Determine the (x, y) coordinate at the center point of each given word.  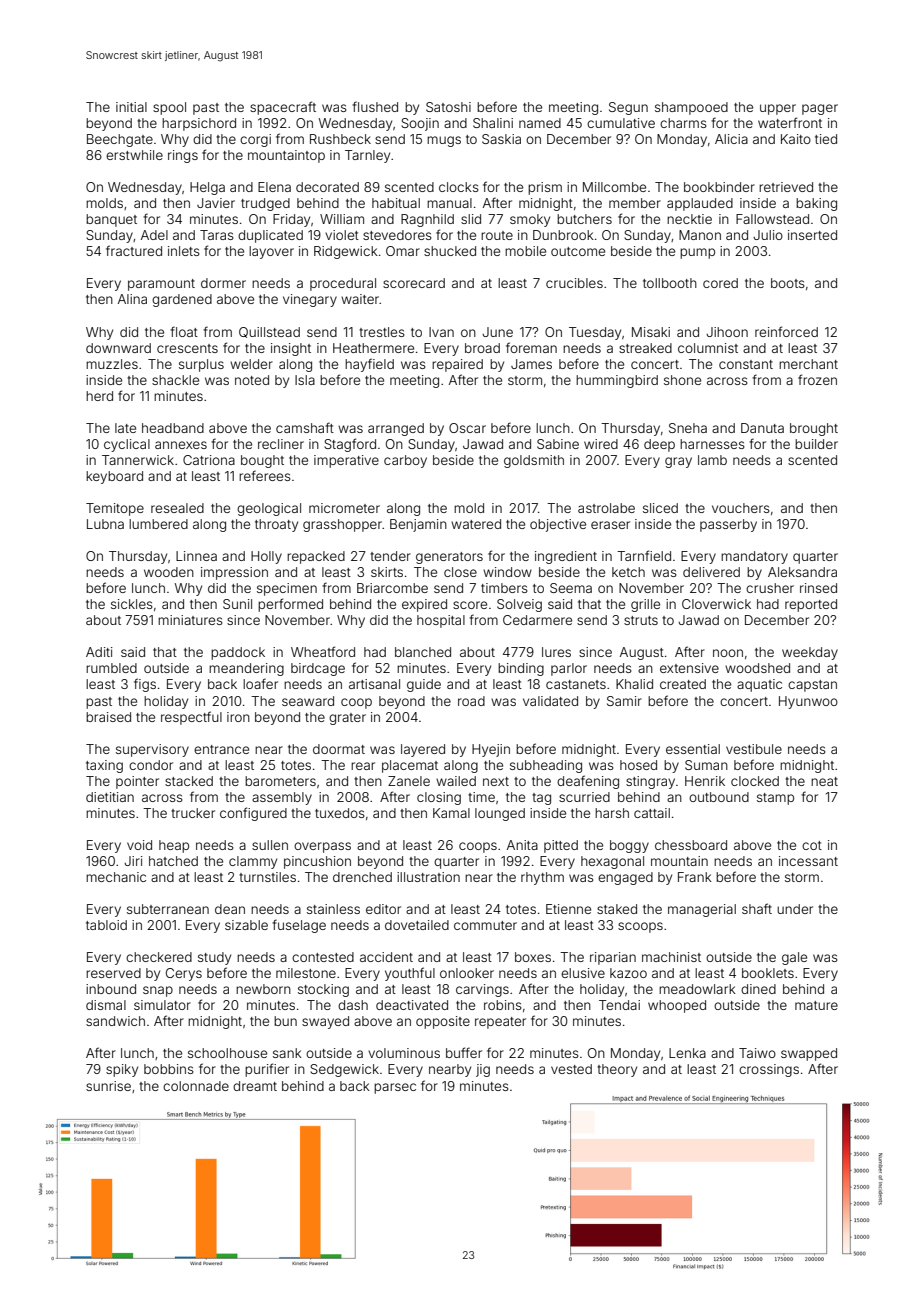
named (540, 123)
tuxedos (340, 813)
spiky (122, 1070)
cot (812, 845)
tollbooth (670, 283)
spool (169, 108)
